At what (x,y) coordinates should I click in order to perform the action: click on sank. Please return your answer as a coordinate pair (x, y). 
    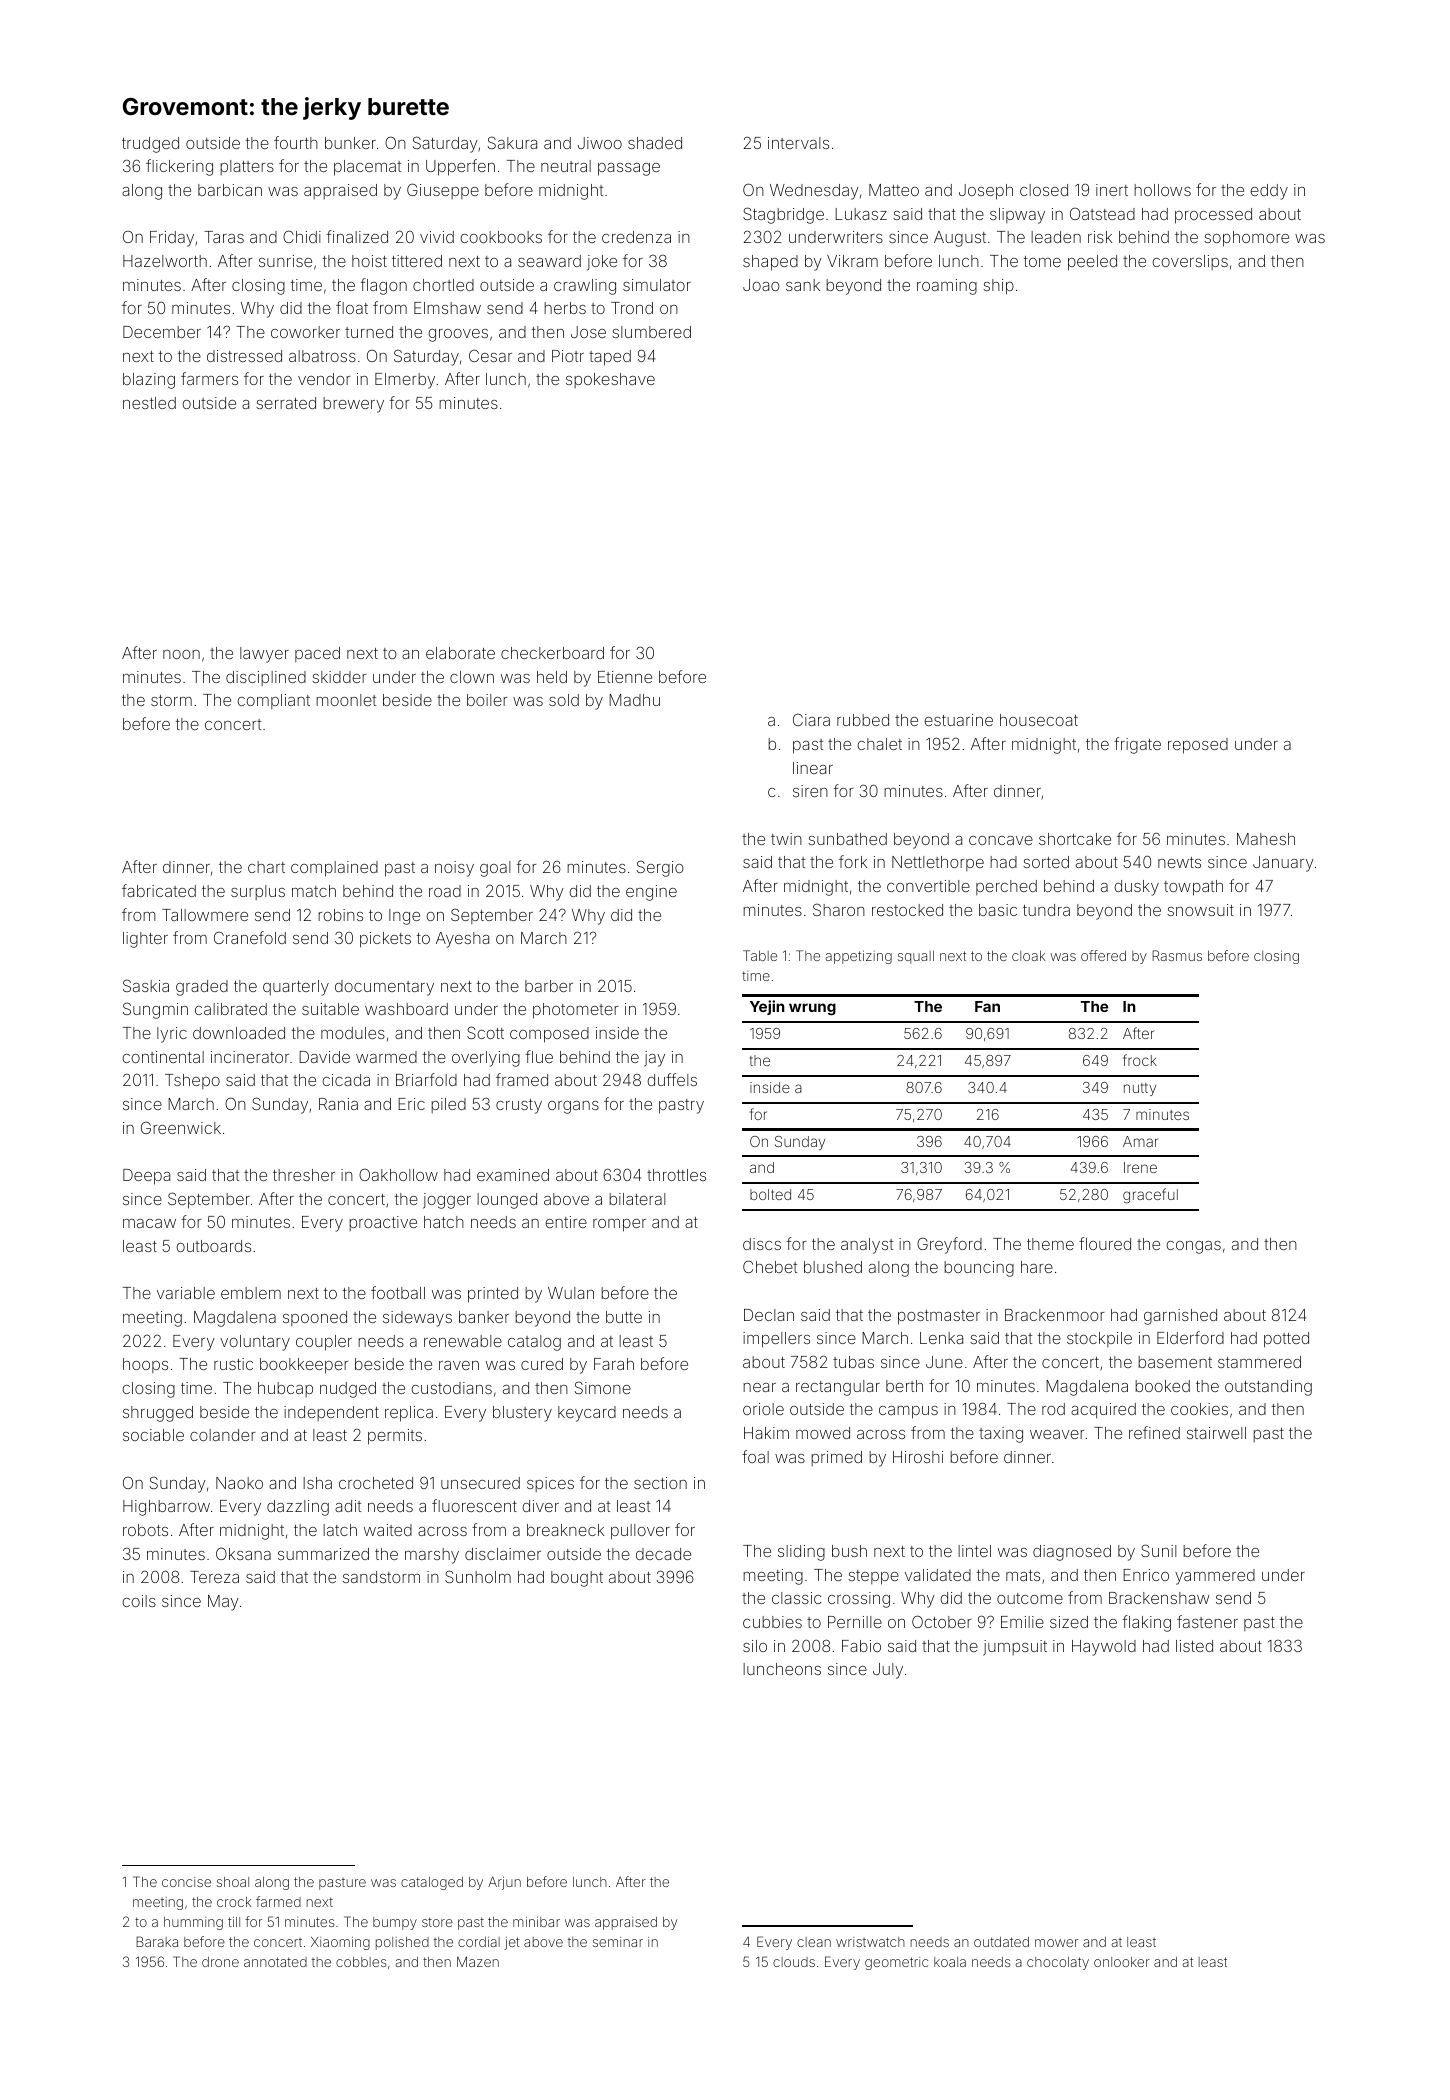
    Looking at the image, I should click on (803, 285).
